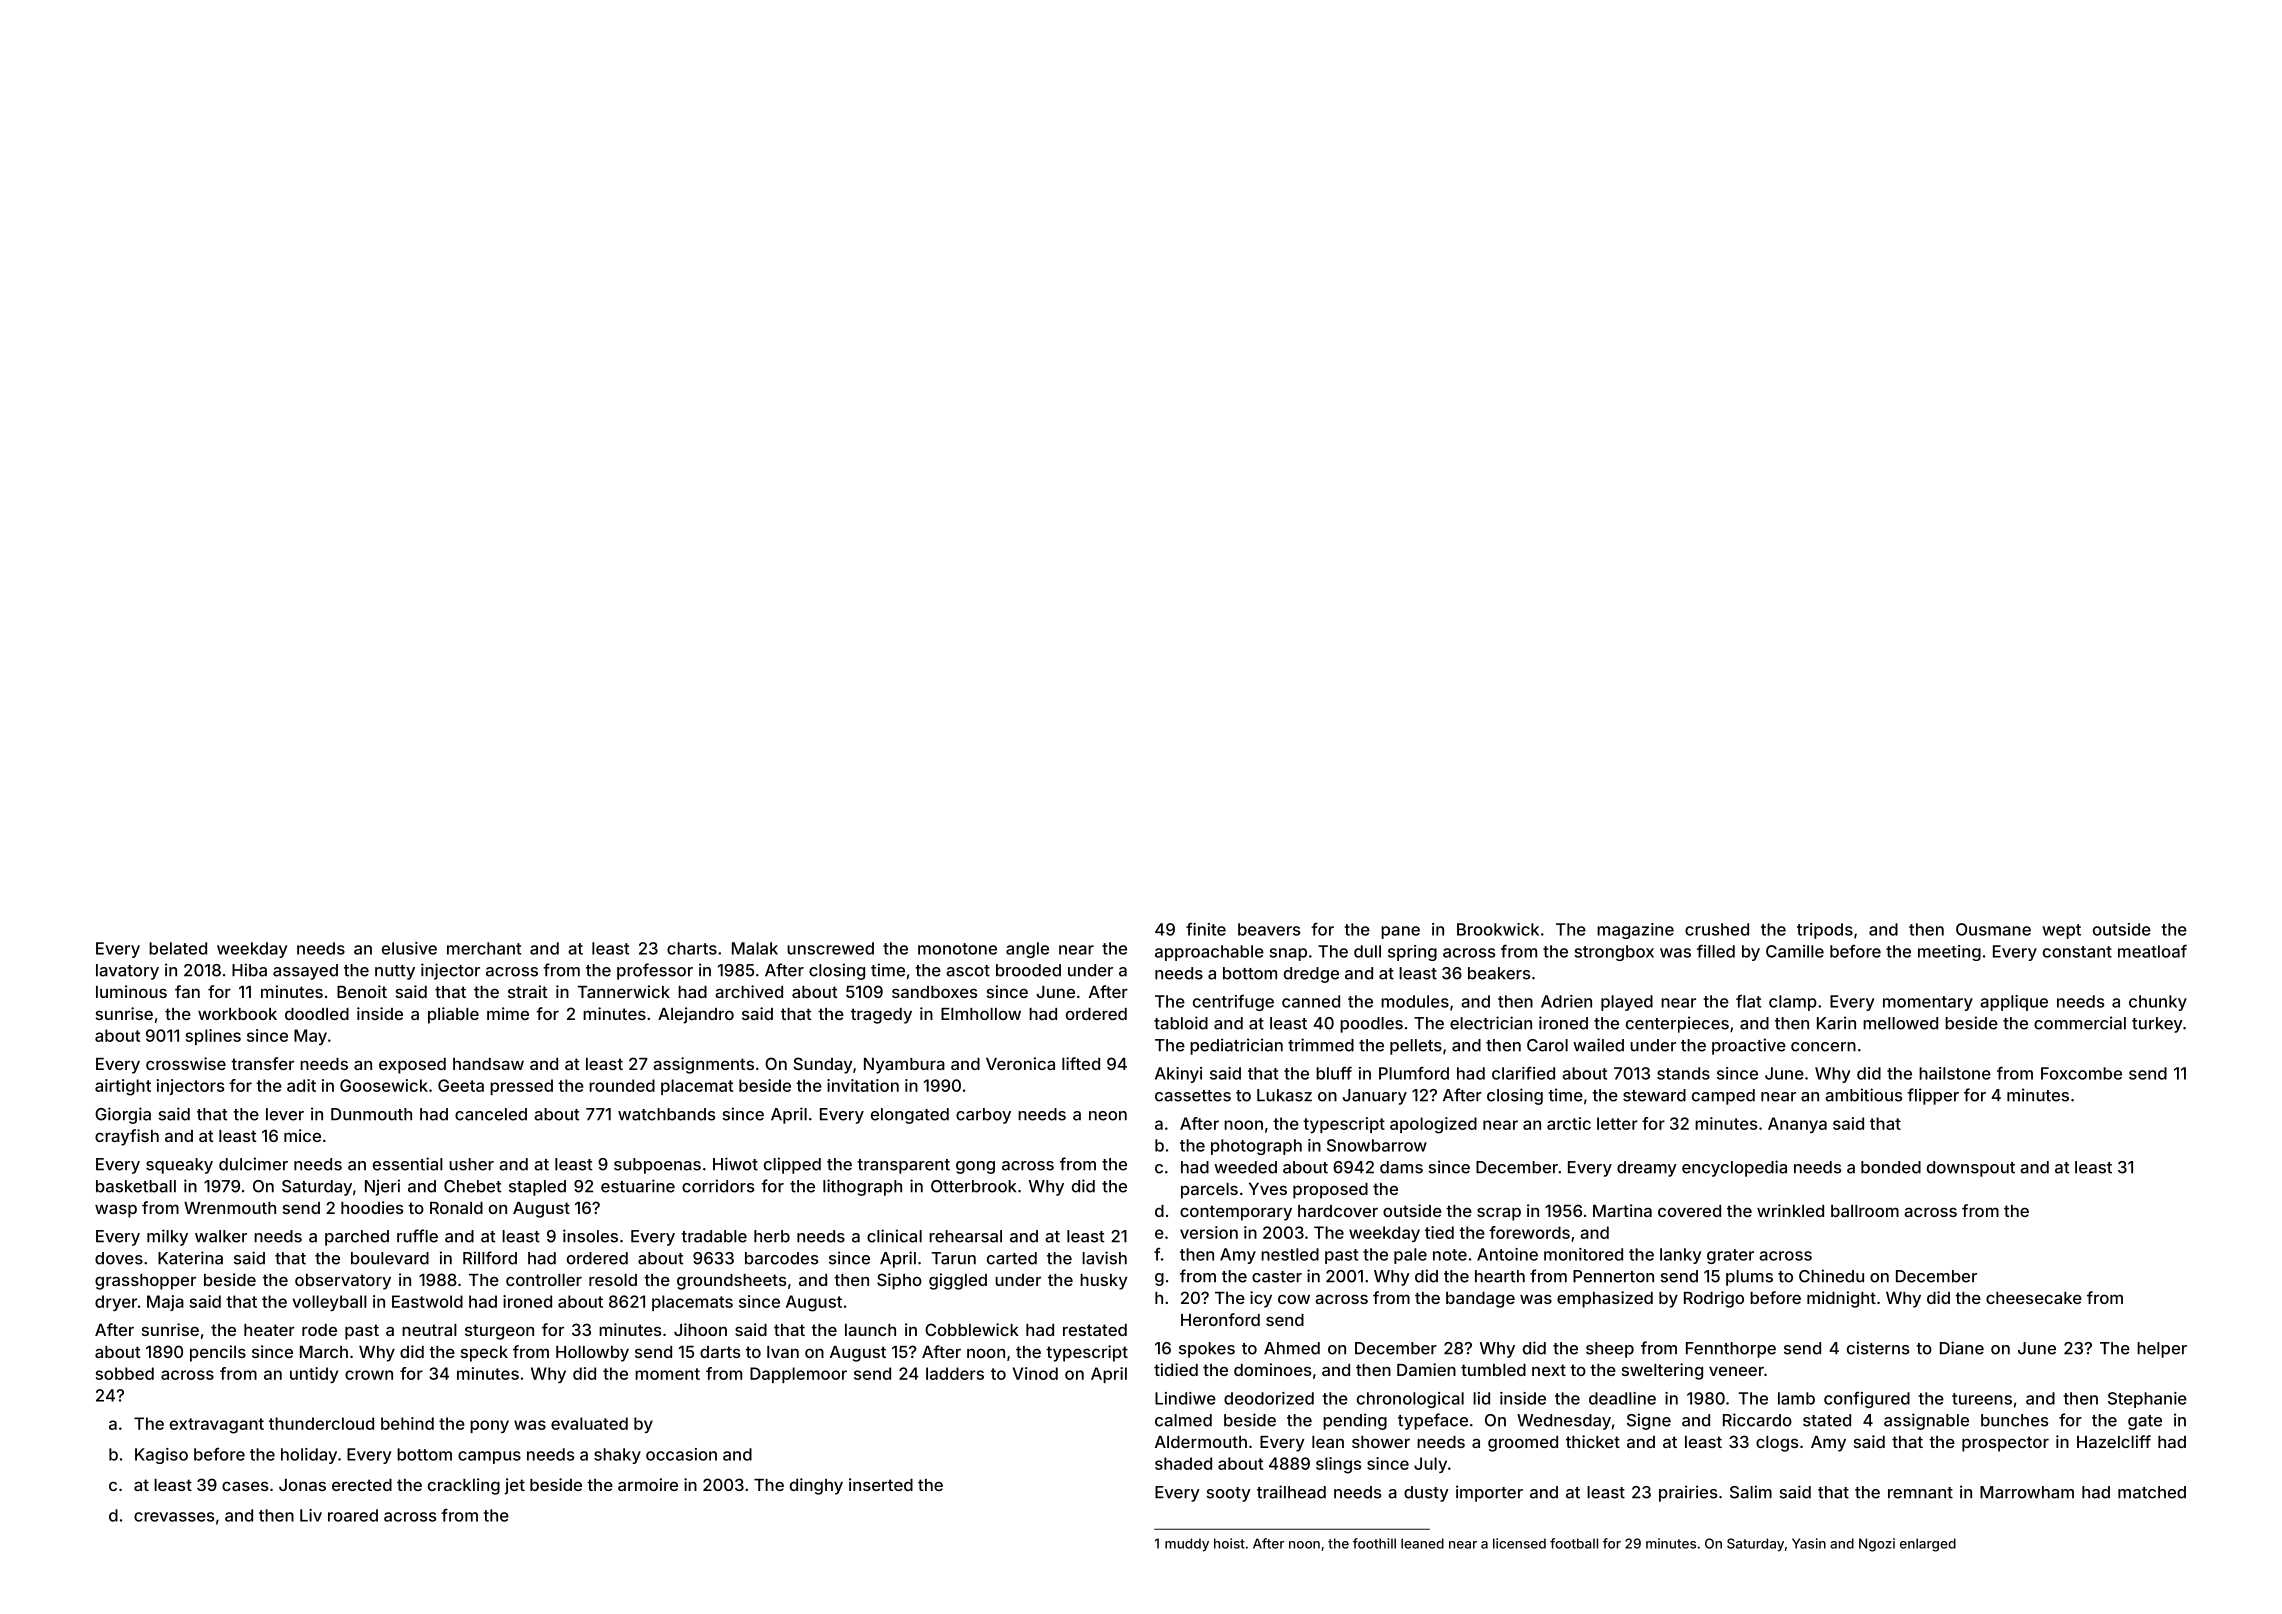 This screenshot has height=1614, width=2282. Describe the element at coordinates (830, 948) in the screenshot. I see `unscrewed` at that location.
